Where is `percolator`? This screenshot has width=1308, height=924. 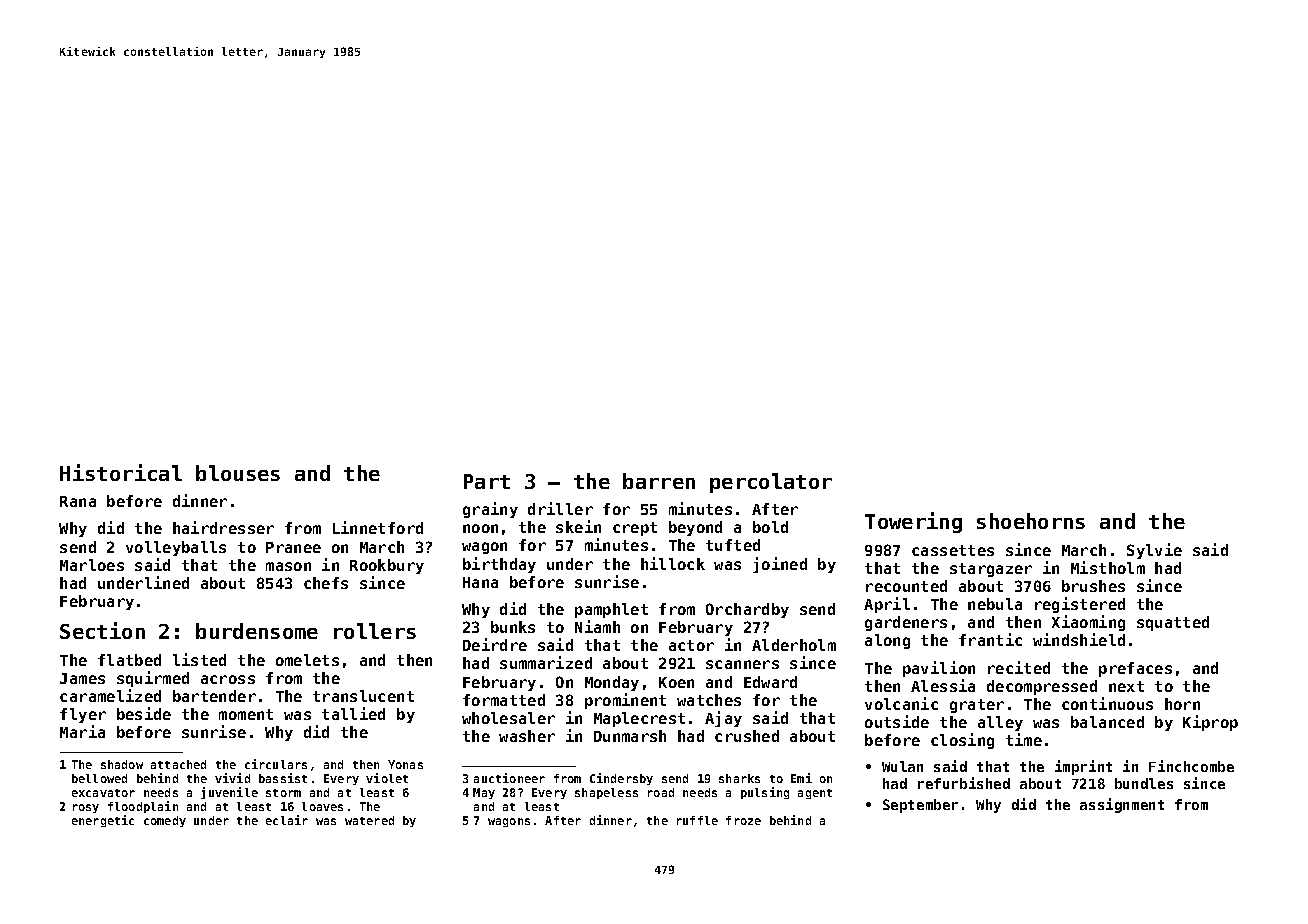
percolator is located at coordinates (771, 483).
